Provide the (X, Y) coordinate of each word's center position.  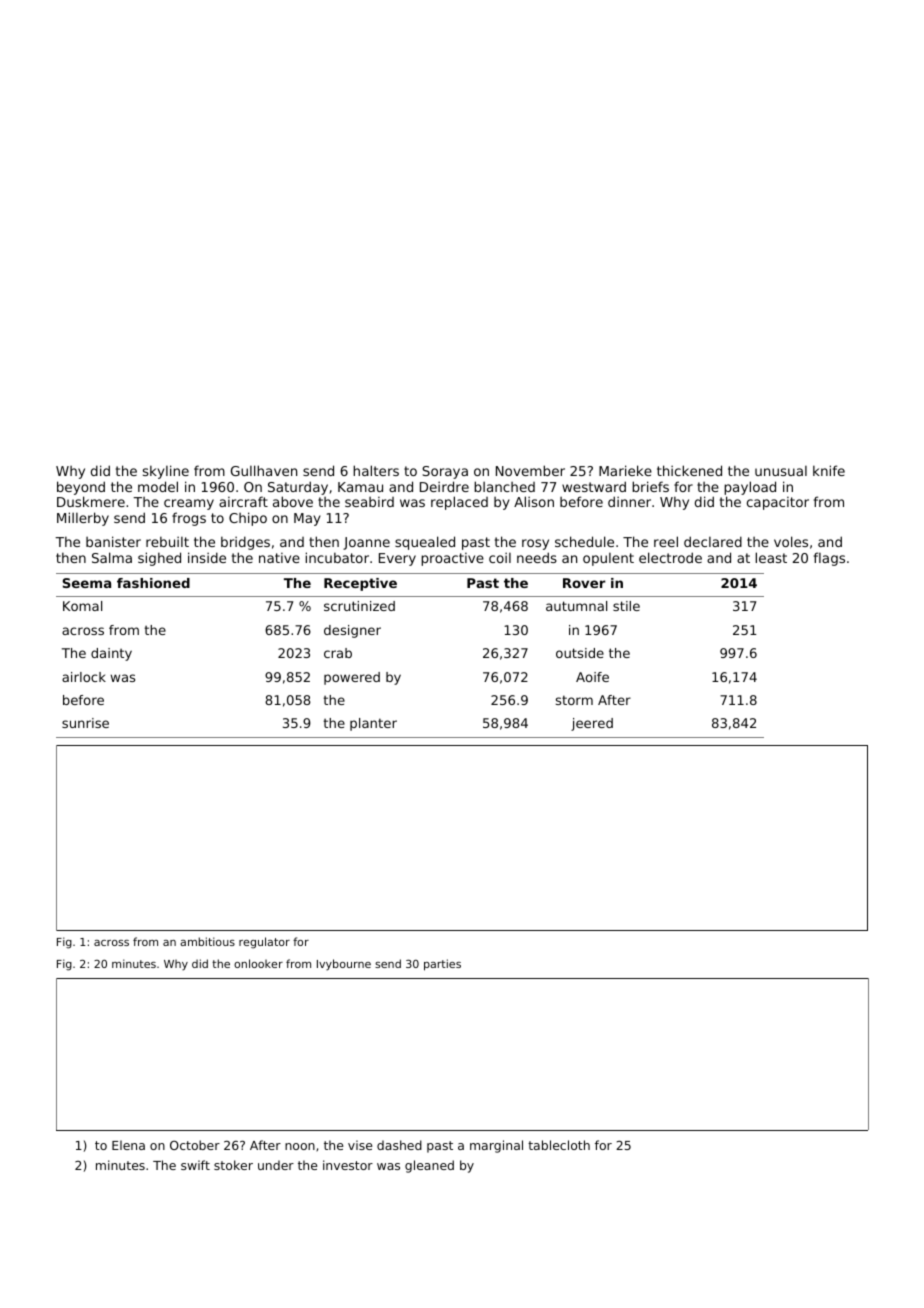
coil (500, 558)
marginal (496, 1146)
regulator (264, 943)
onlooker (258, 963)
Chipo (248, 519)
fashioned (153, 583)
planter (373, 724)
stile (626, 606)
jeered (592, 724)
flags (829, 559)
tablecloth (559, 1145)
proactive (452, 559)
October (195, 1145)
